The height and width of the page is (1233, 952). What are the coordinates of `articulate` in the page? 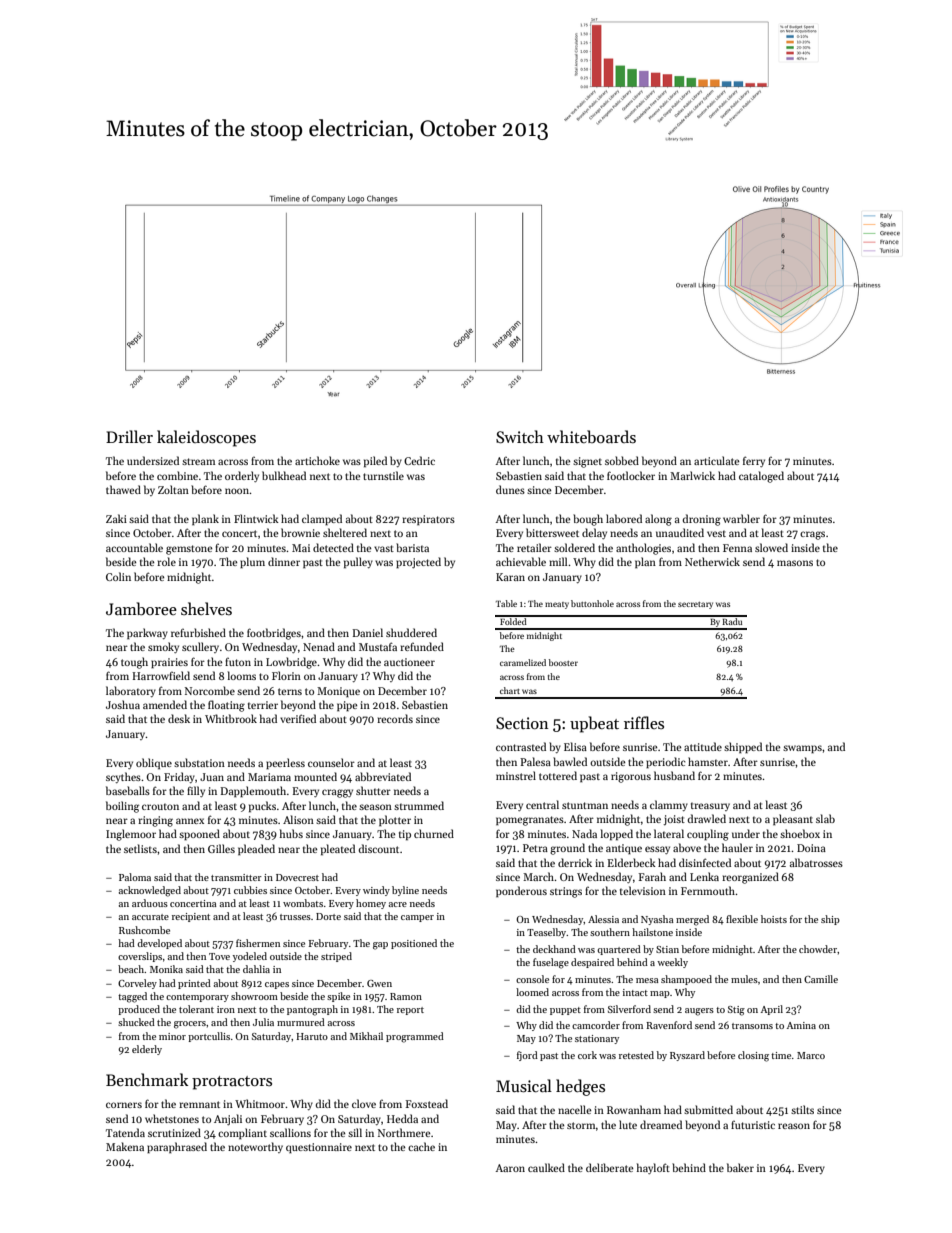 It's located at (717, 460).
